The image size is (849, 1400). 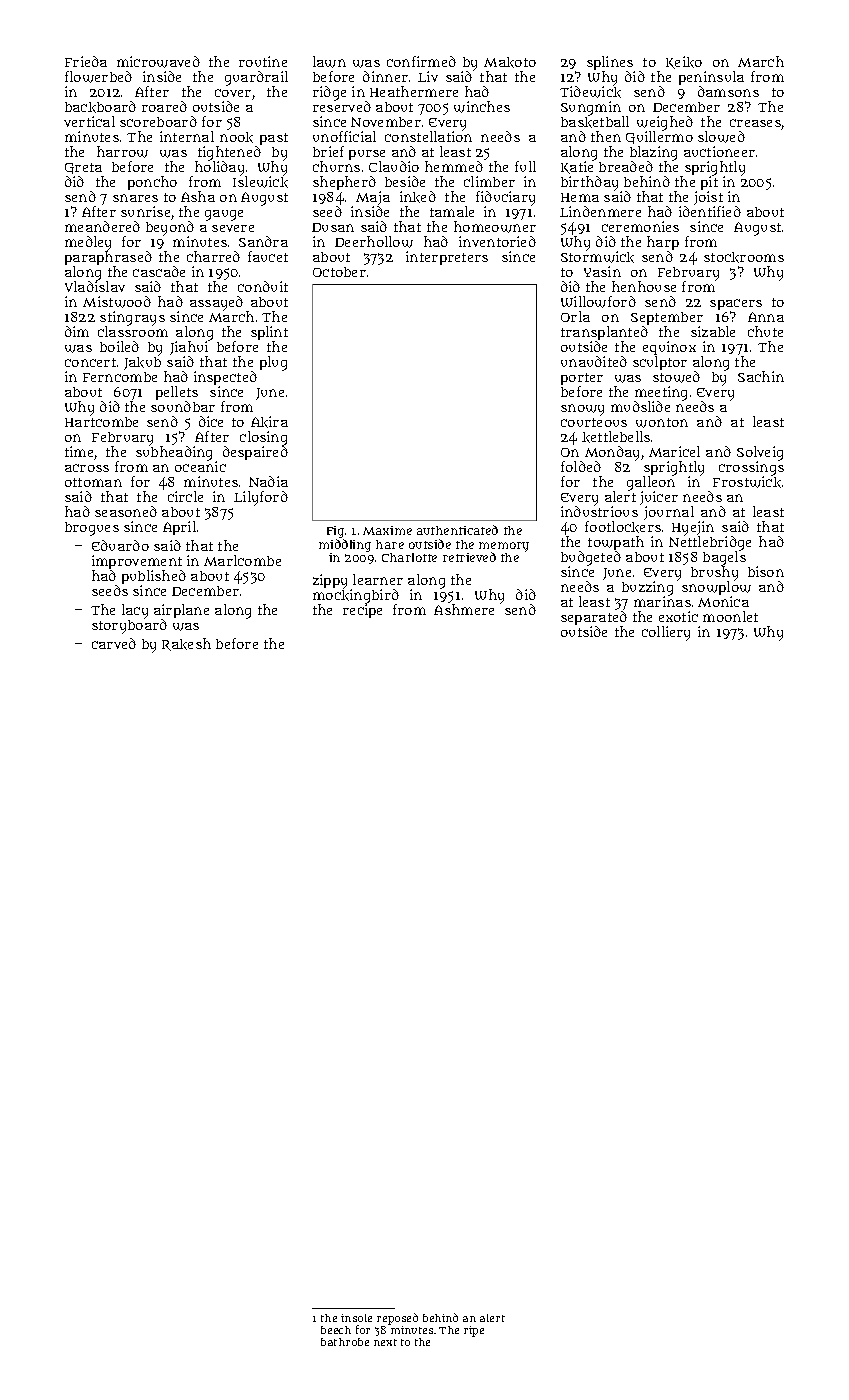 I want to click on reposed, so click(x=397, y=1319).
